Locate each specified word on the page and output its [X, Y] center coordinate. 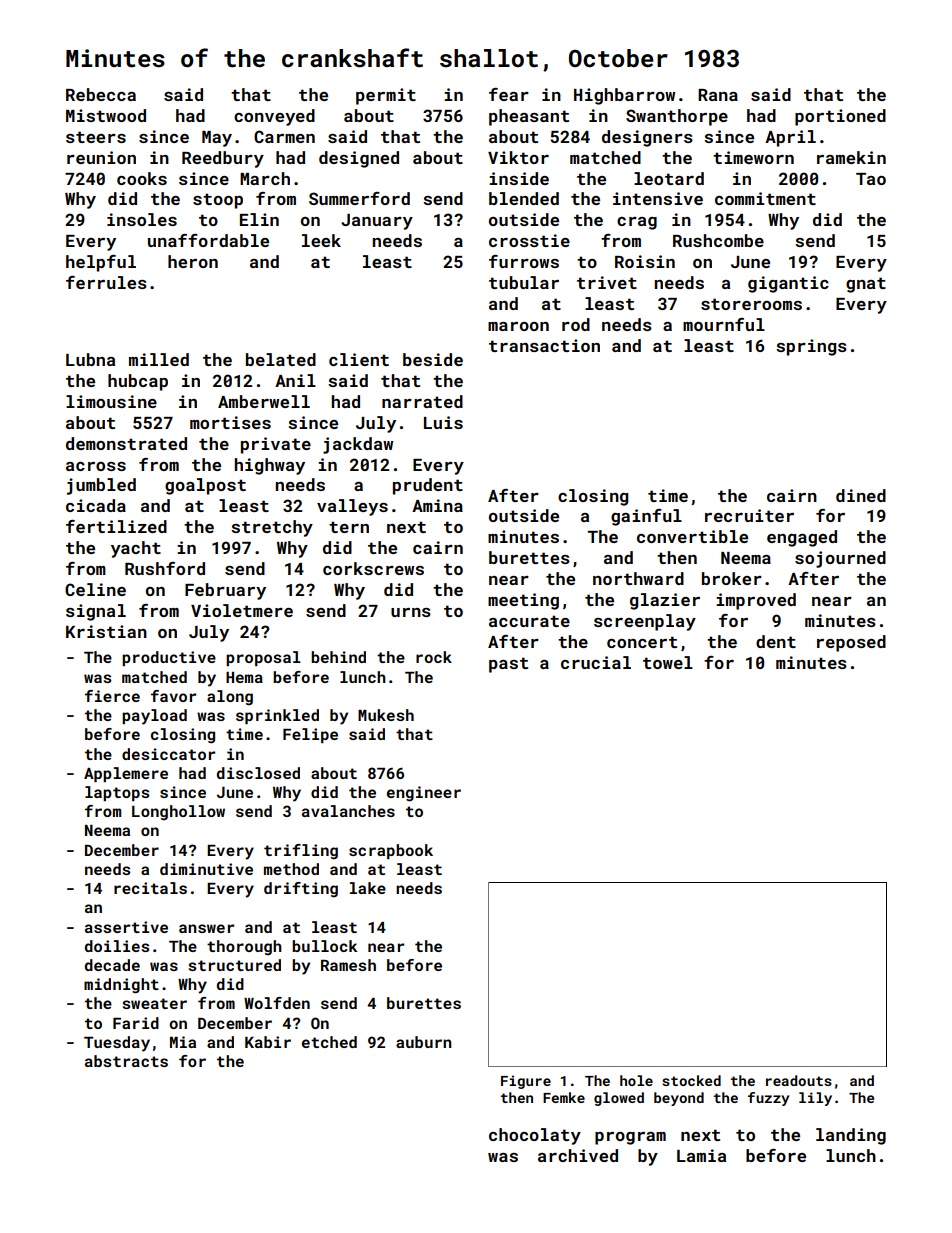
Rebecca [101, 94]
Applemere [126, 774]
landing [851, 1136]
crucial [596, 662]
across [96, 466]
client [359, 359]
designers [647, 138]
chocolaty [535, 1136]
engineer [424, 794]
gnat [866, 285]
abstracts [126, 1061]
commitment [765, 198]
